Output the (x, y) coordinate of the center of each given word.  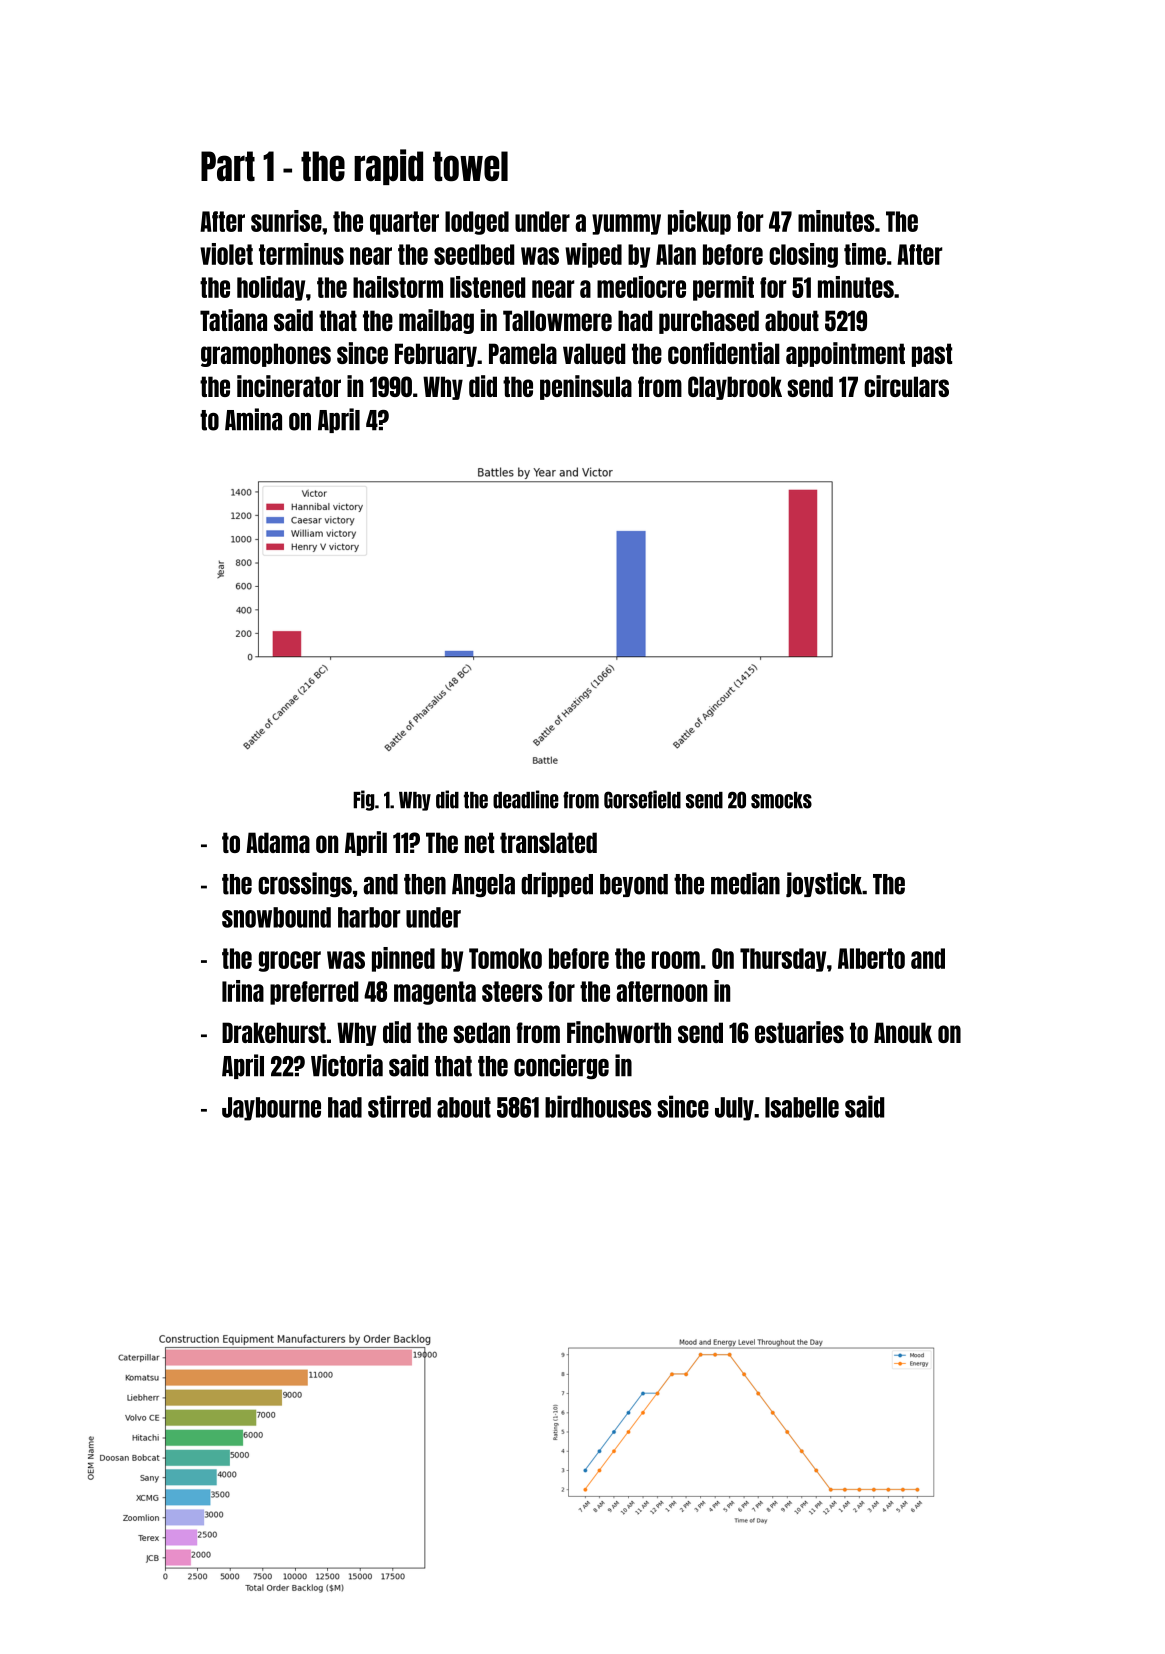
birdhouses (598, 1106)
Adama (278, 842)
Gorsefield (642, 799)
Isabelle (802, 1107)
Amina (253, 419)
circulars (906, 386)
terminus (301, 254)
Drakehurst (274, 1032)
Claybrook (735, 388)
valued (594, 353)
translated (548, 842)
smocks (781, 800)
